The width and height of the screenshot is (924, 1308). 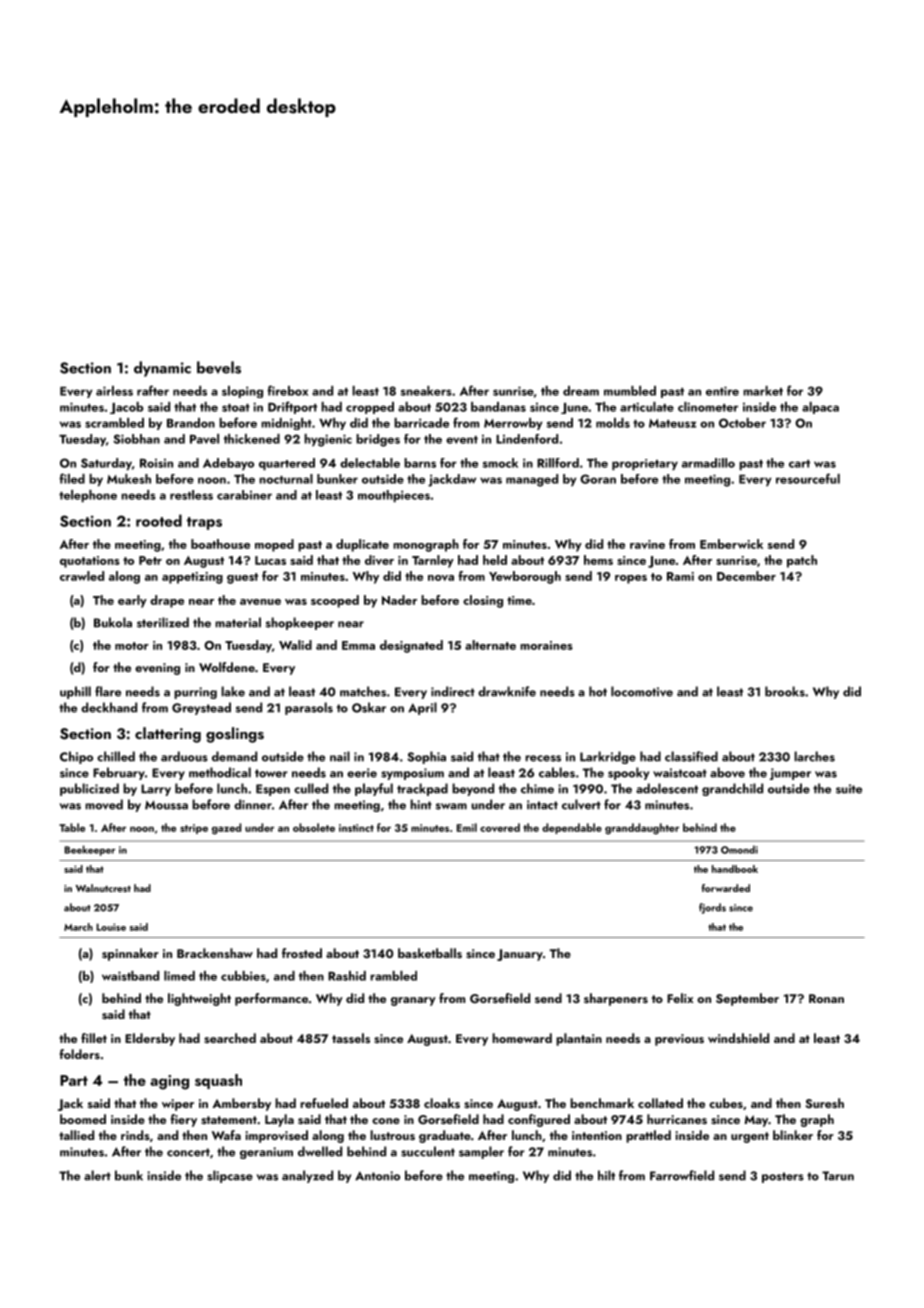 What do you see at coordinates (746, 576) in the screenshot?
I see `December` at bounding box center [746, 576].
